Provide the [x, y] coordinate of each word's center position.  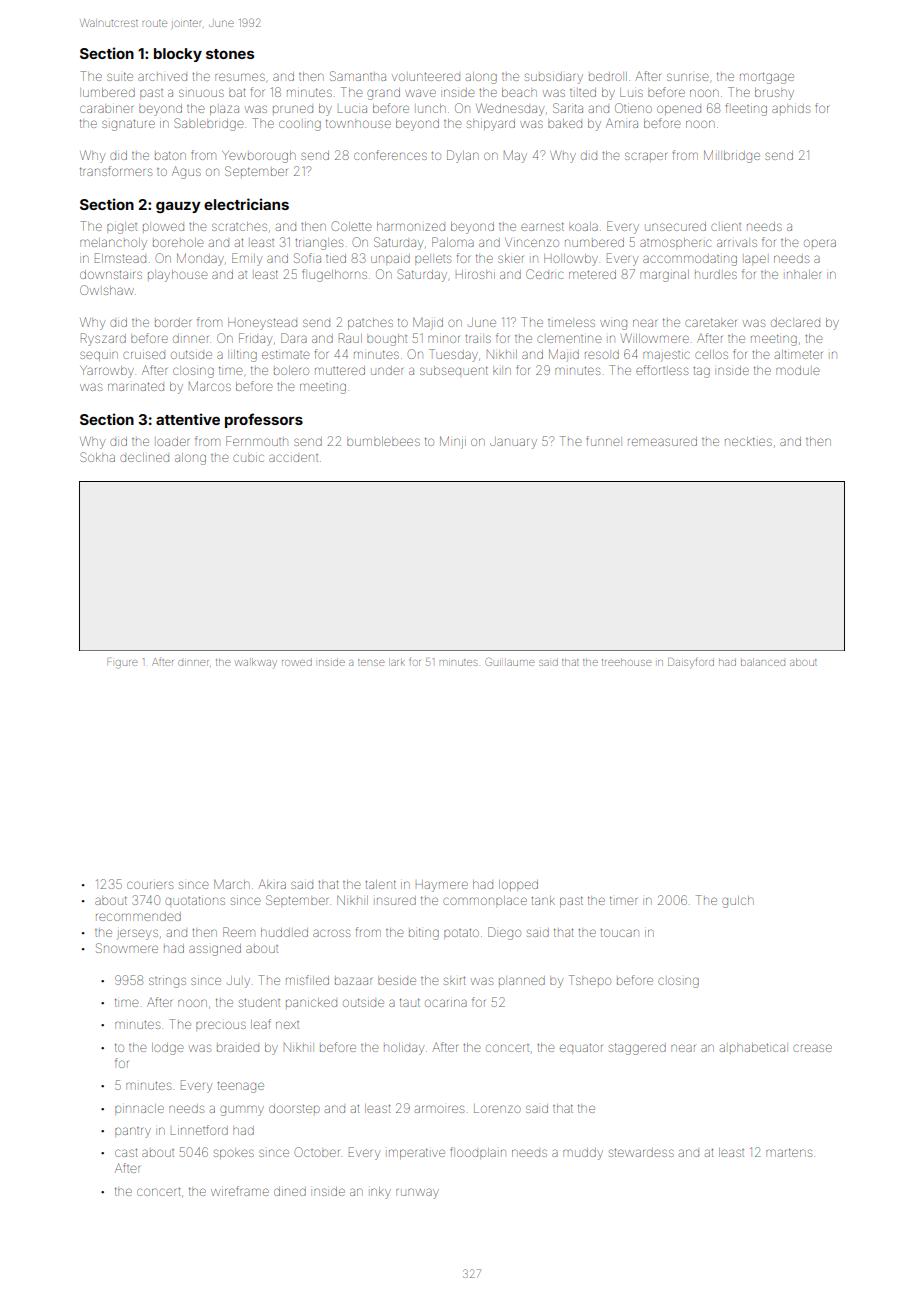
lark [397, 662]
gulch [737, 902]
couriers [150, 885]
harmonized [411, 226]
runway [417, 1193]
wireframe [240, 1191]
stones [230, 54]
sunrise [687, 77]
